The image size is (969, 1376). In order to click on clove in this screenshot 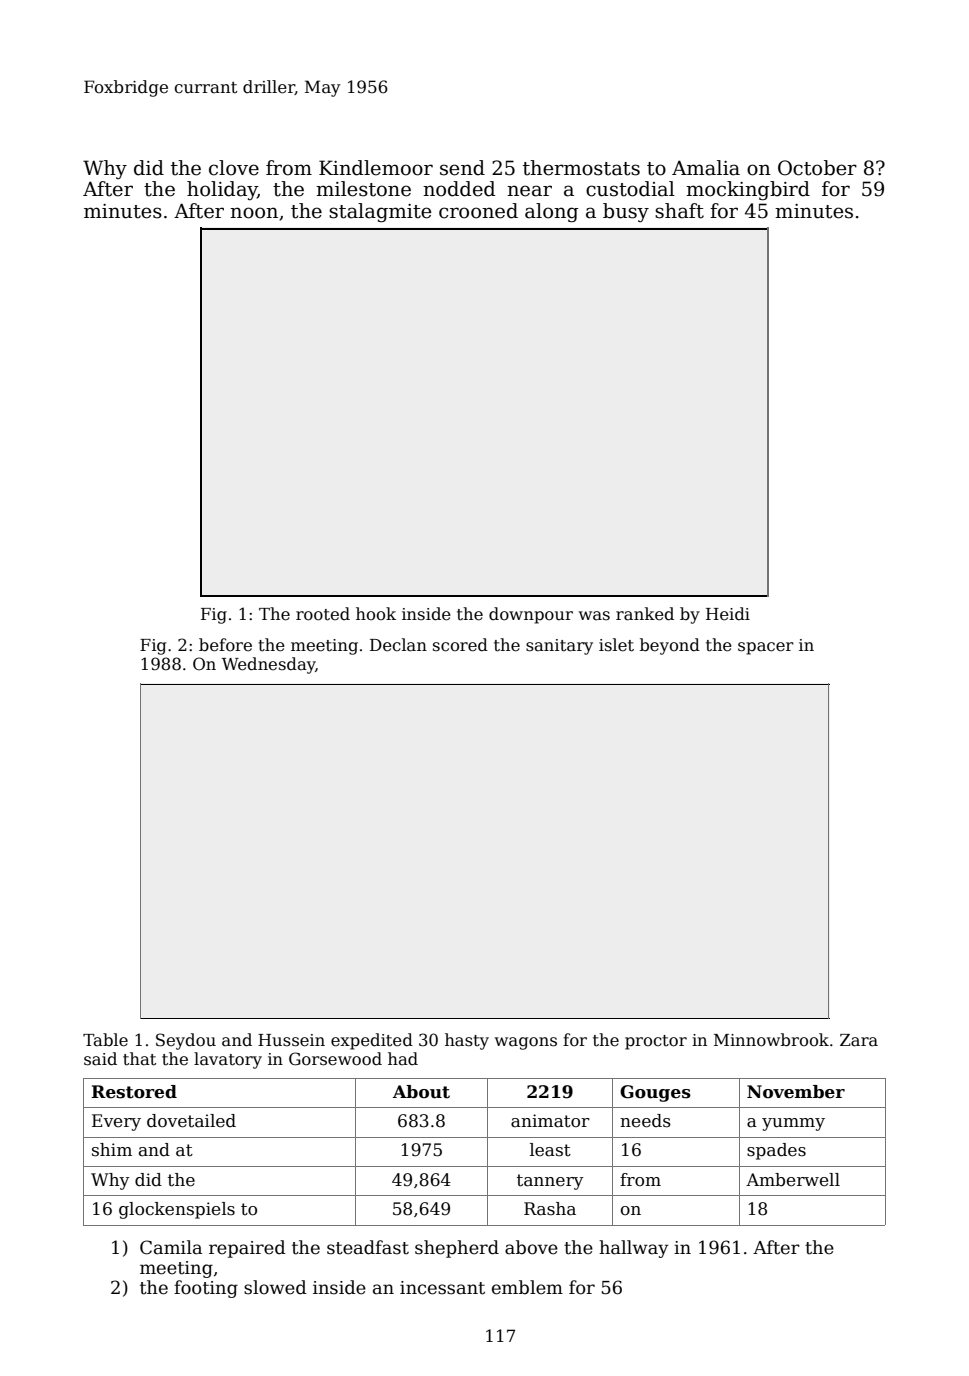, I will do `click(234, 168)`.
